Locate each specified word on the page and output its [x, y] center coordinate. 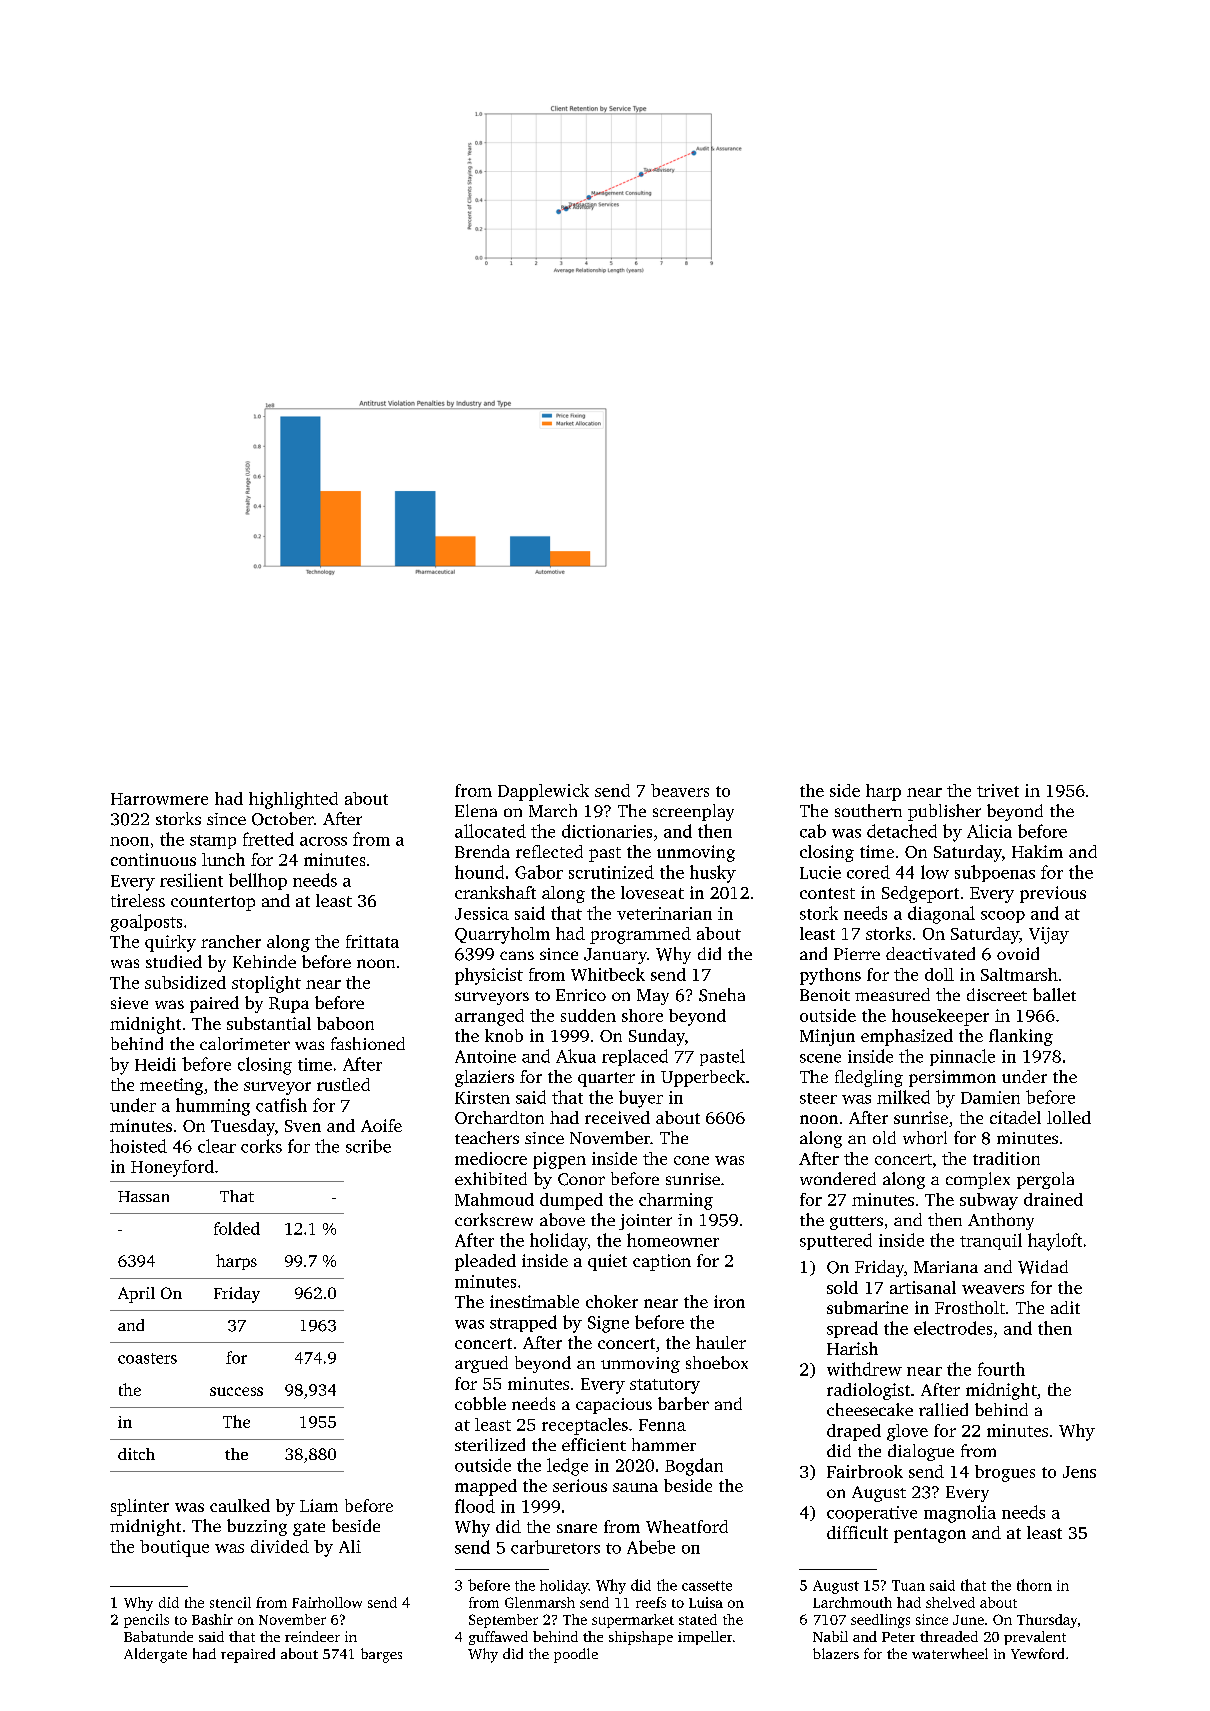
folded [237, 1228]
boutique [174, 1548]
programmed [640, 935]
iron [729, 1301]
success [236, 1391]
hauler [721, 1342]
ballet [1054, 994]
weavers [993, 1289]
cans [517, 955]
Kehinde [264, 961]
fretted [268, 839]
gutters [856, 1223]
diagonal [941, 915]
